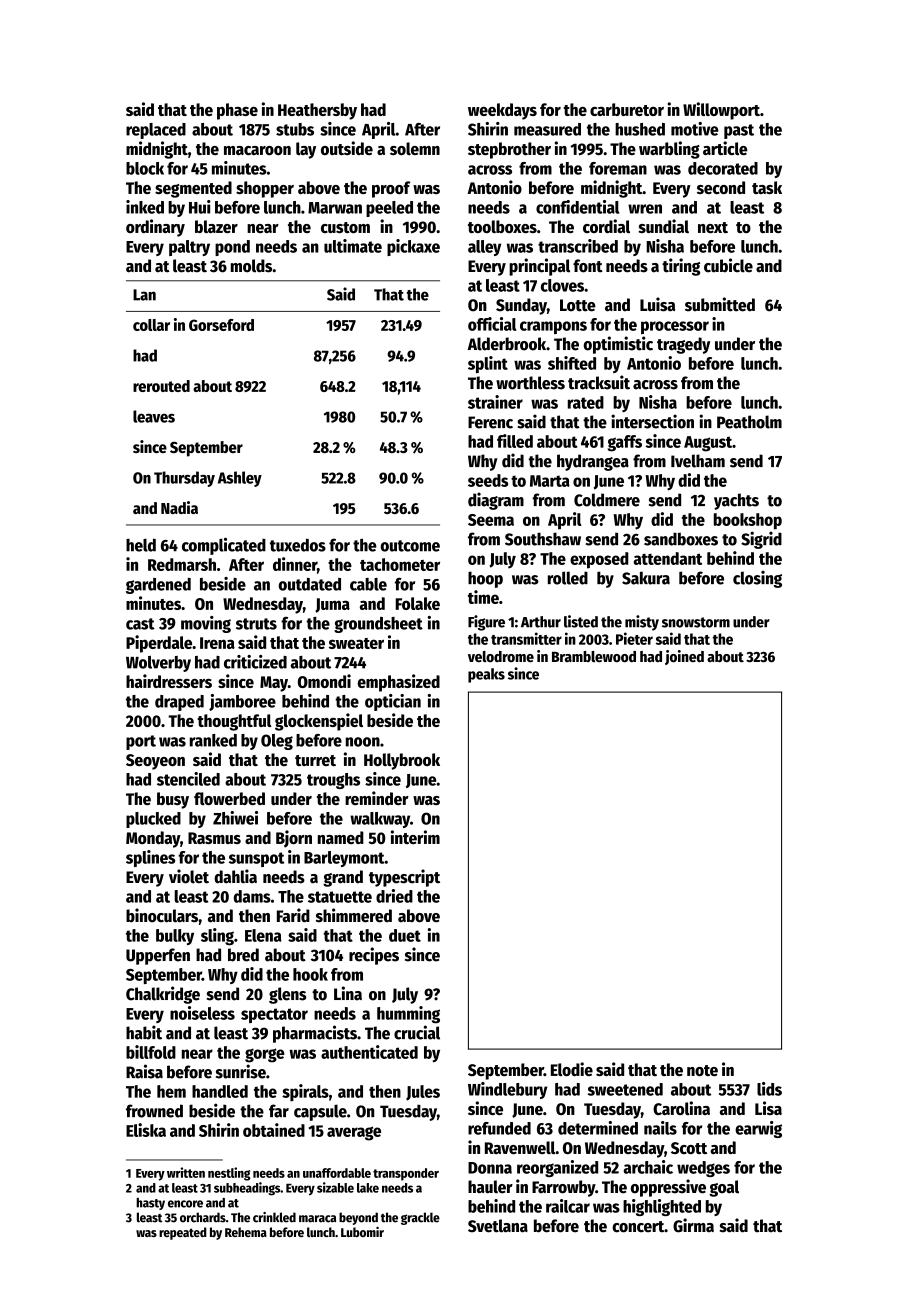  I want to click on repeated, so click(183, 1233).
